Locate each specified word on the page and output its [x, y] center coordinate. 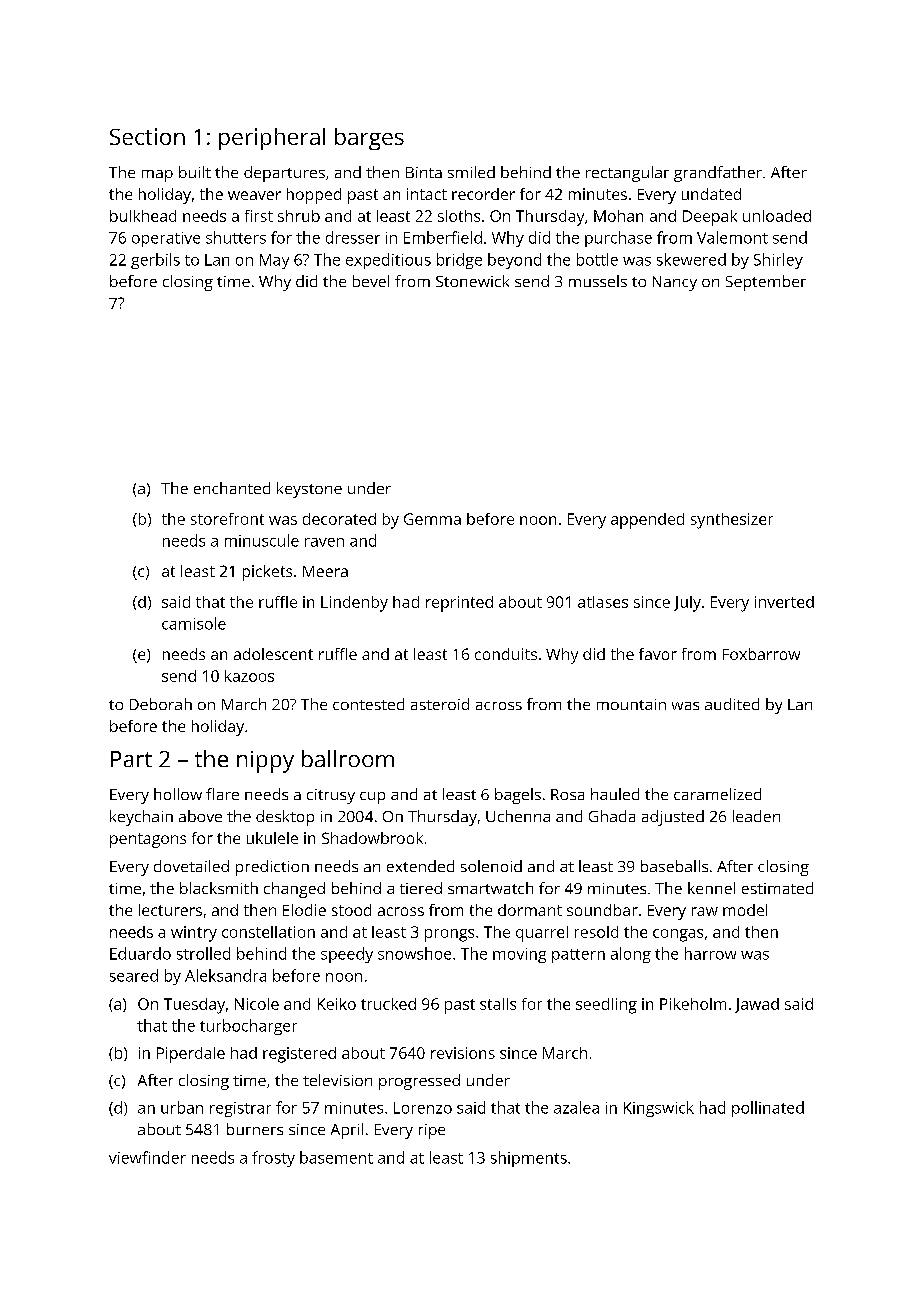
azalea [576, 1107]
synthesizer [732, 521]
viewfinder [147, 1157]
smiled [471, 172]
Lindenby [354, 604]
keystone [309, 490]
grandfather [718, 174]
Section [147, 136]
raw [705, 911]
